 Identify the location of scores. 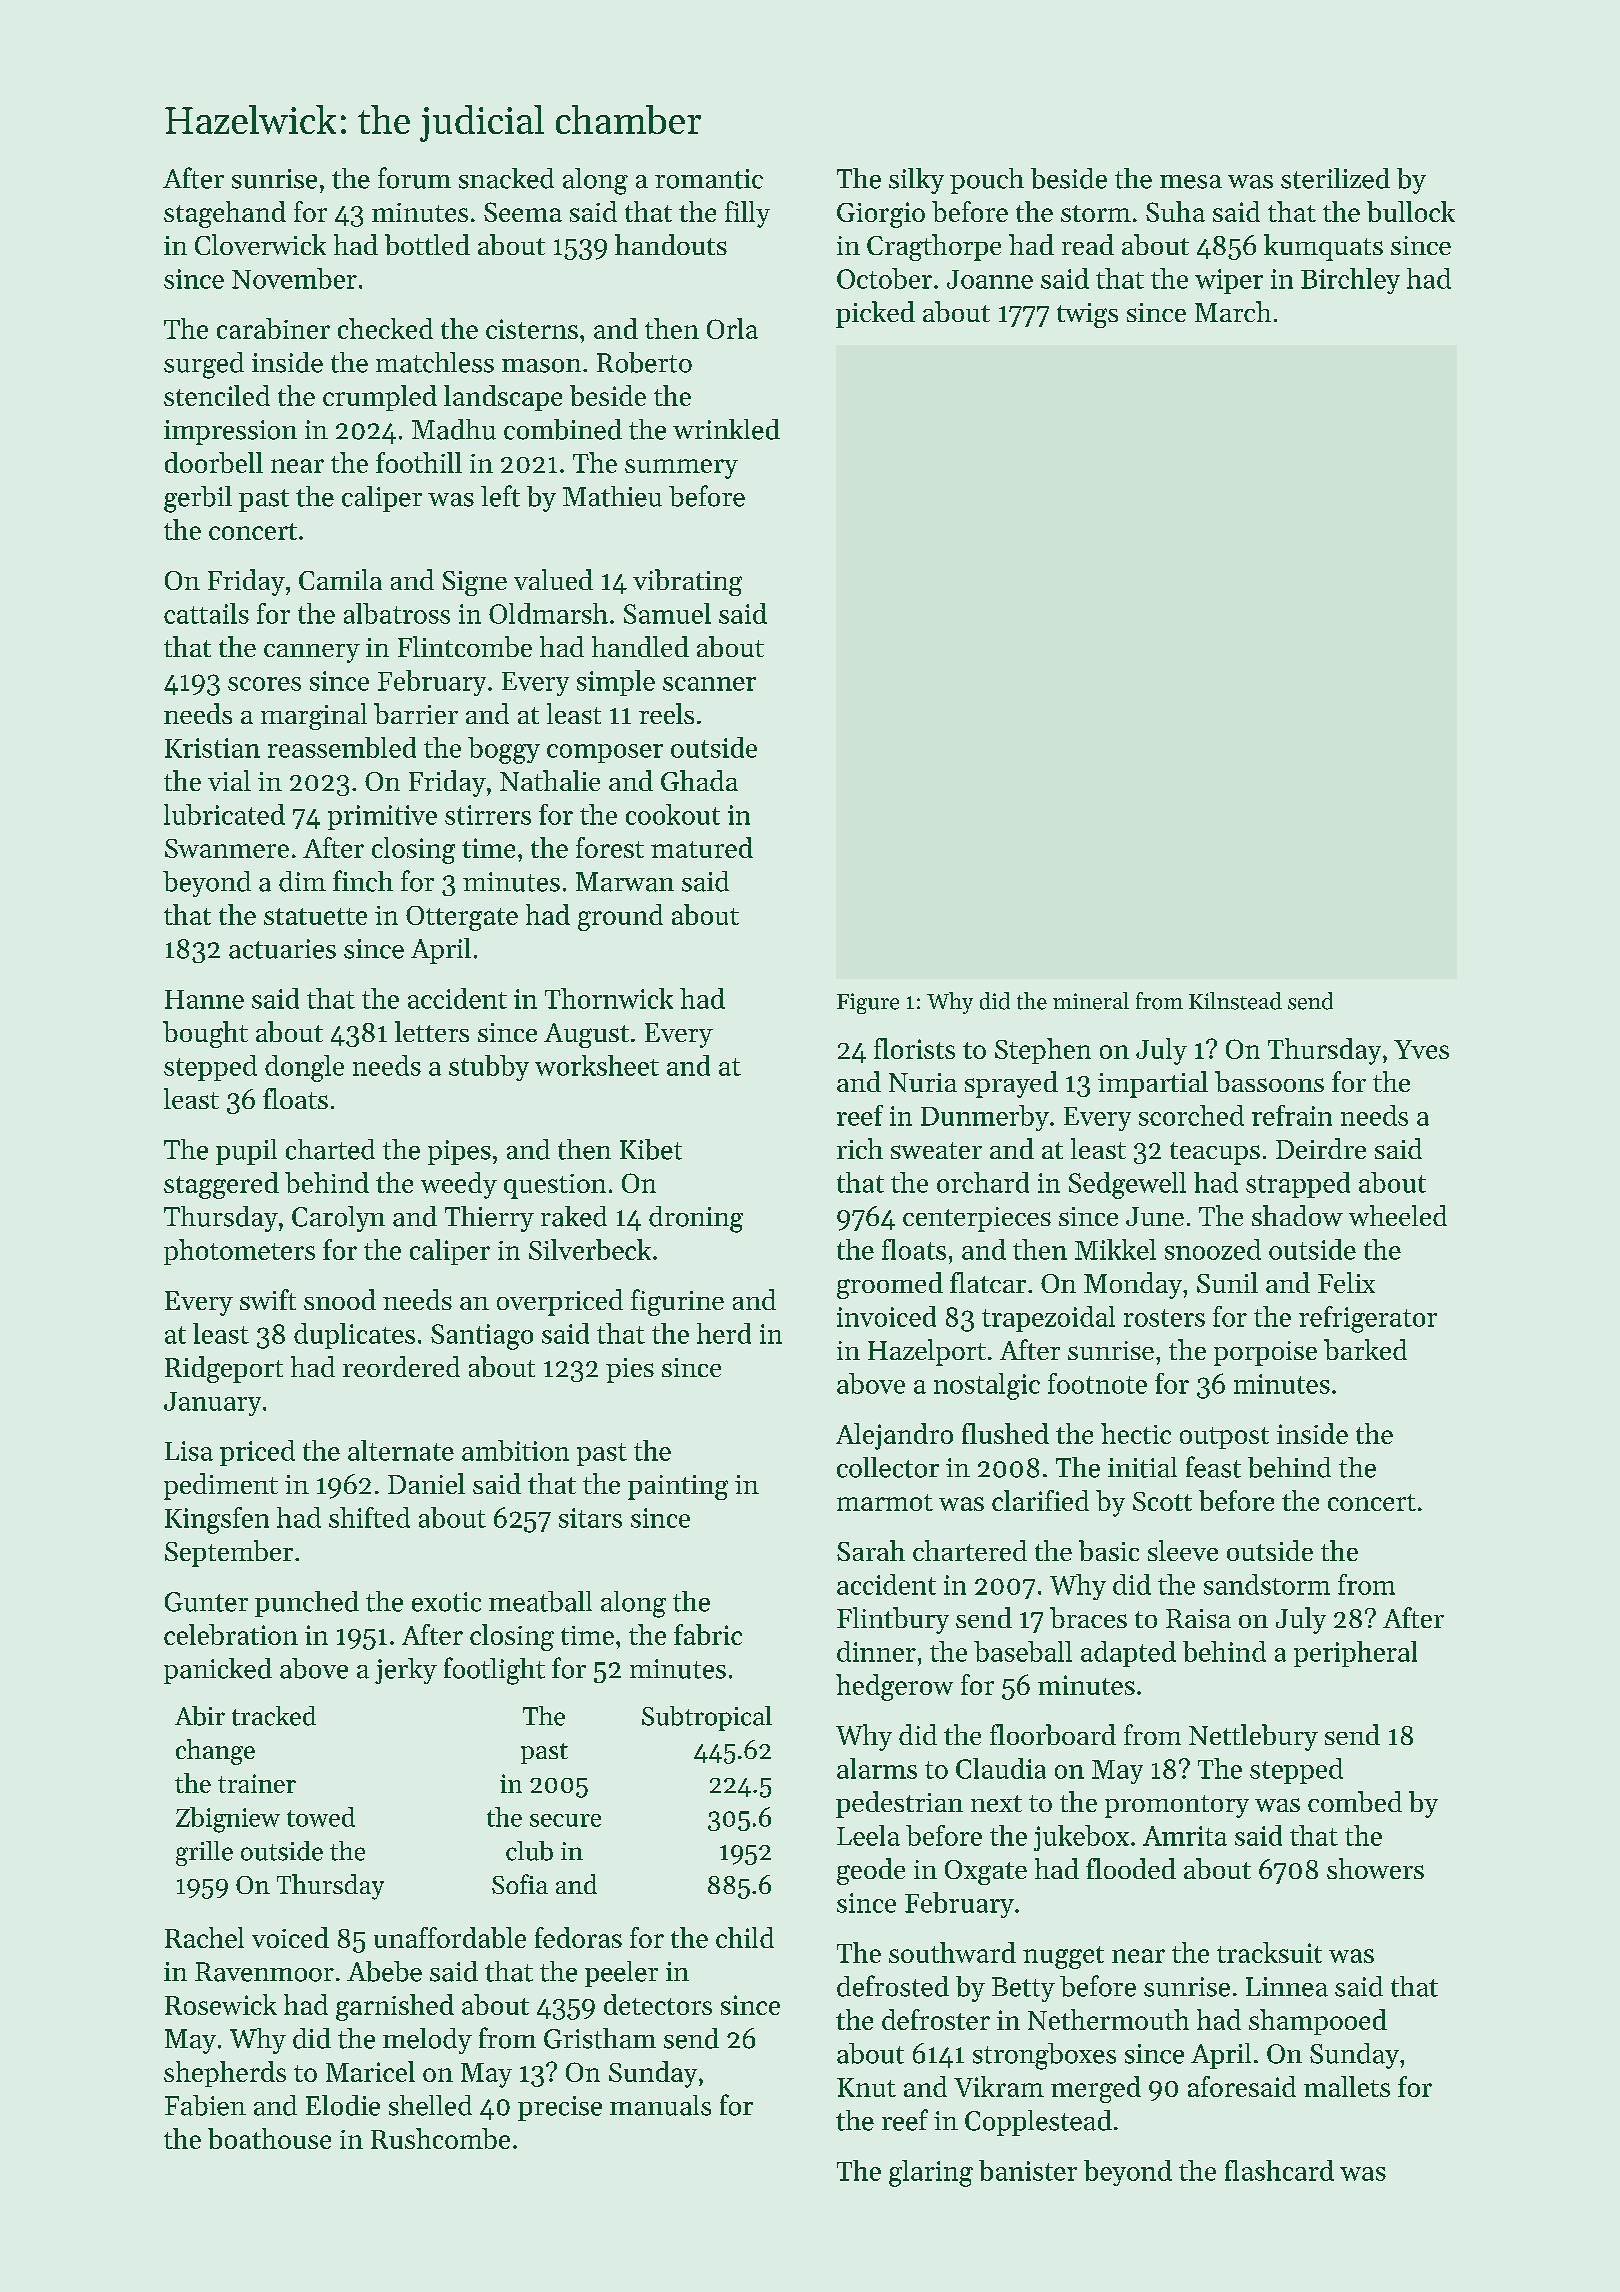
(264, 684).
